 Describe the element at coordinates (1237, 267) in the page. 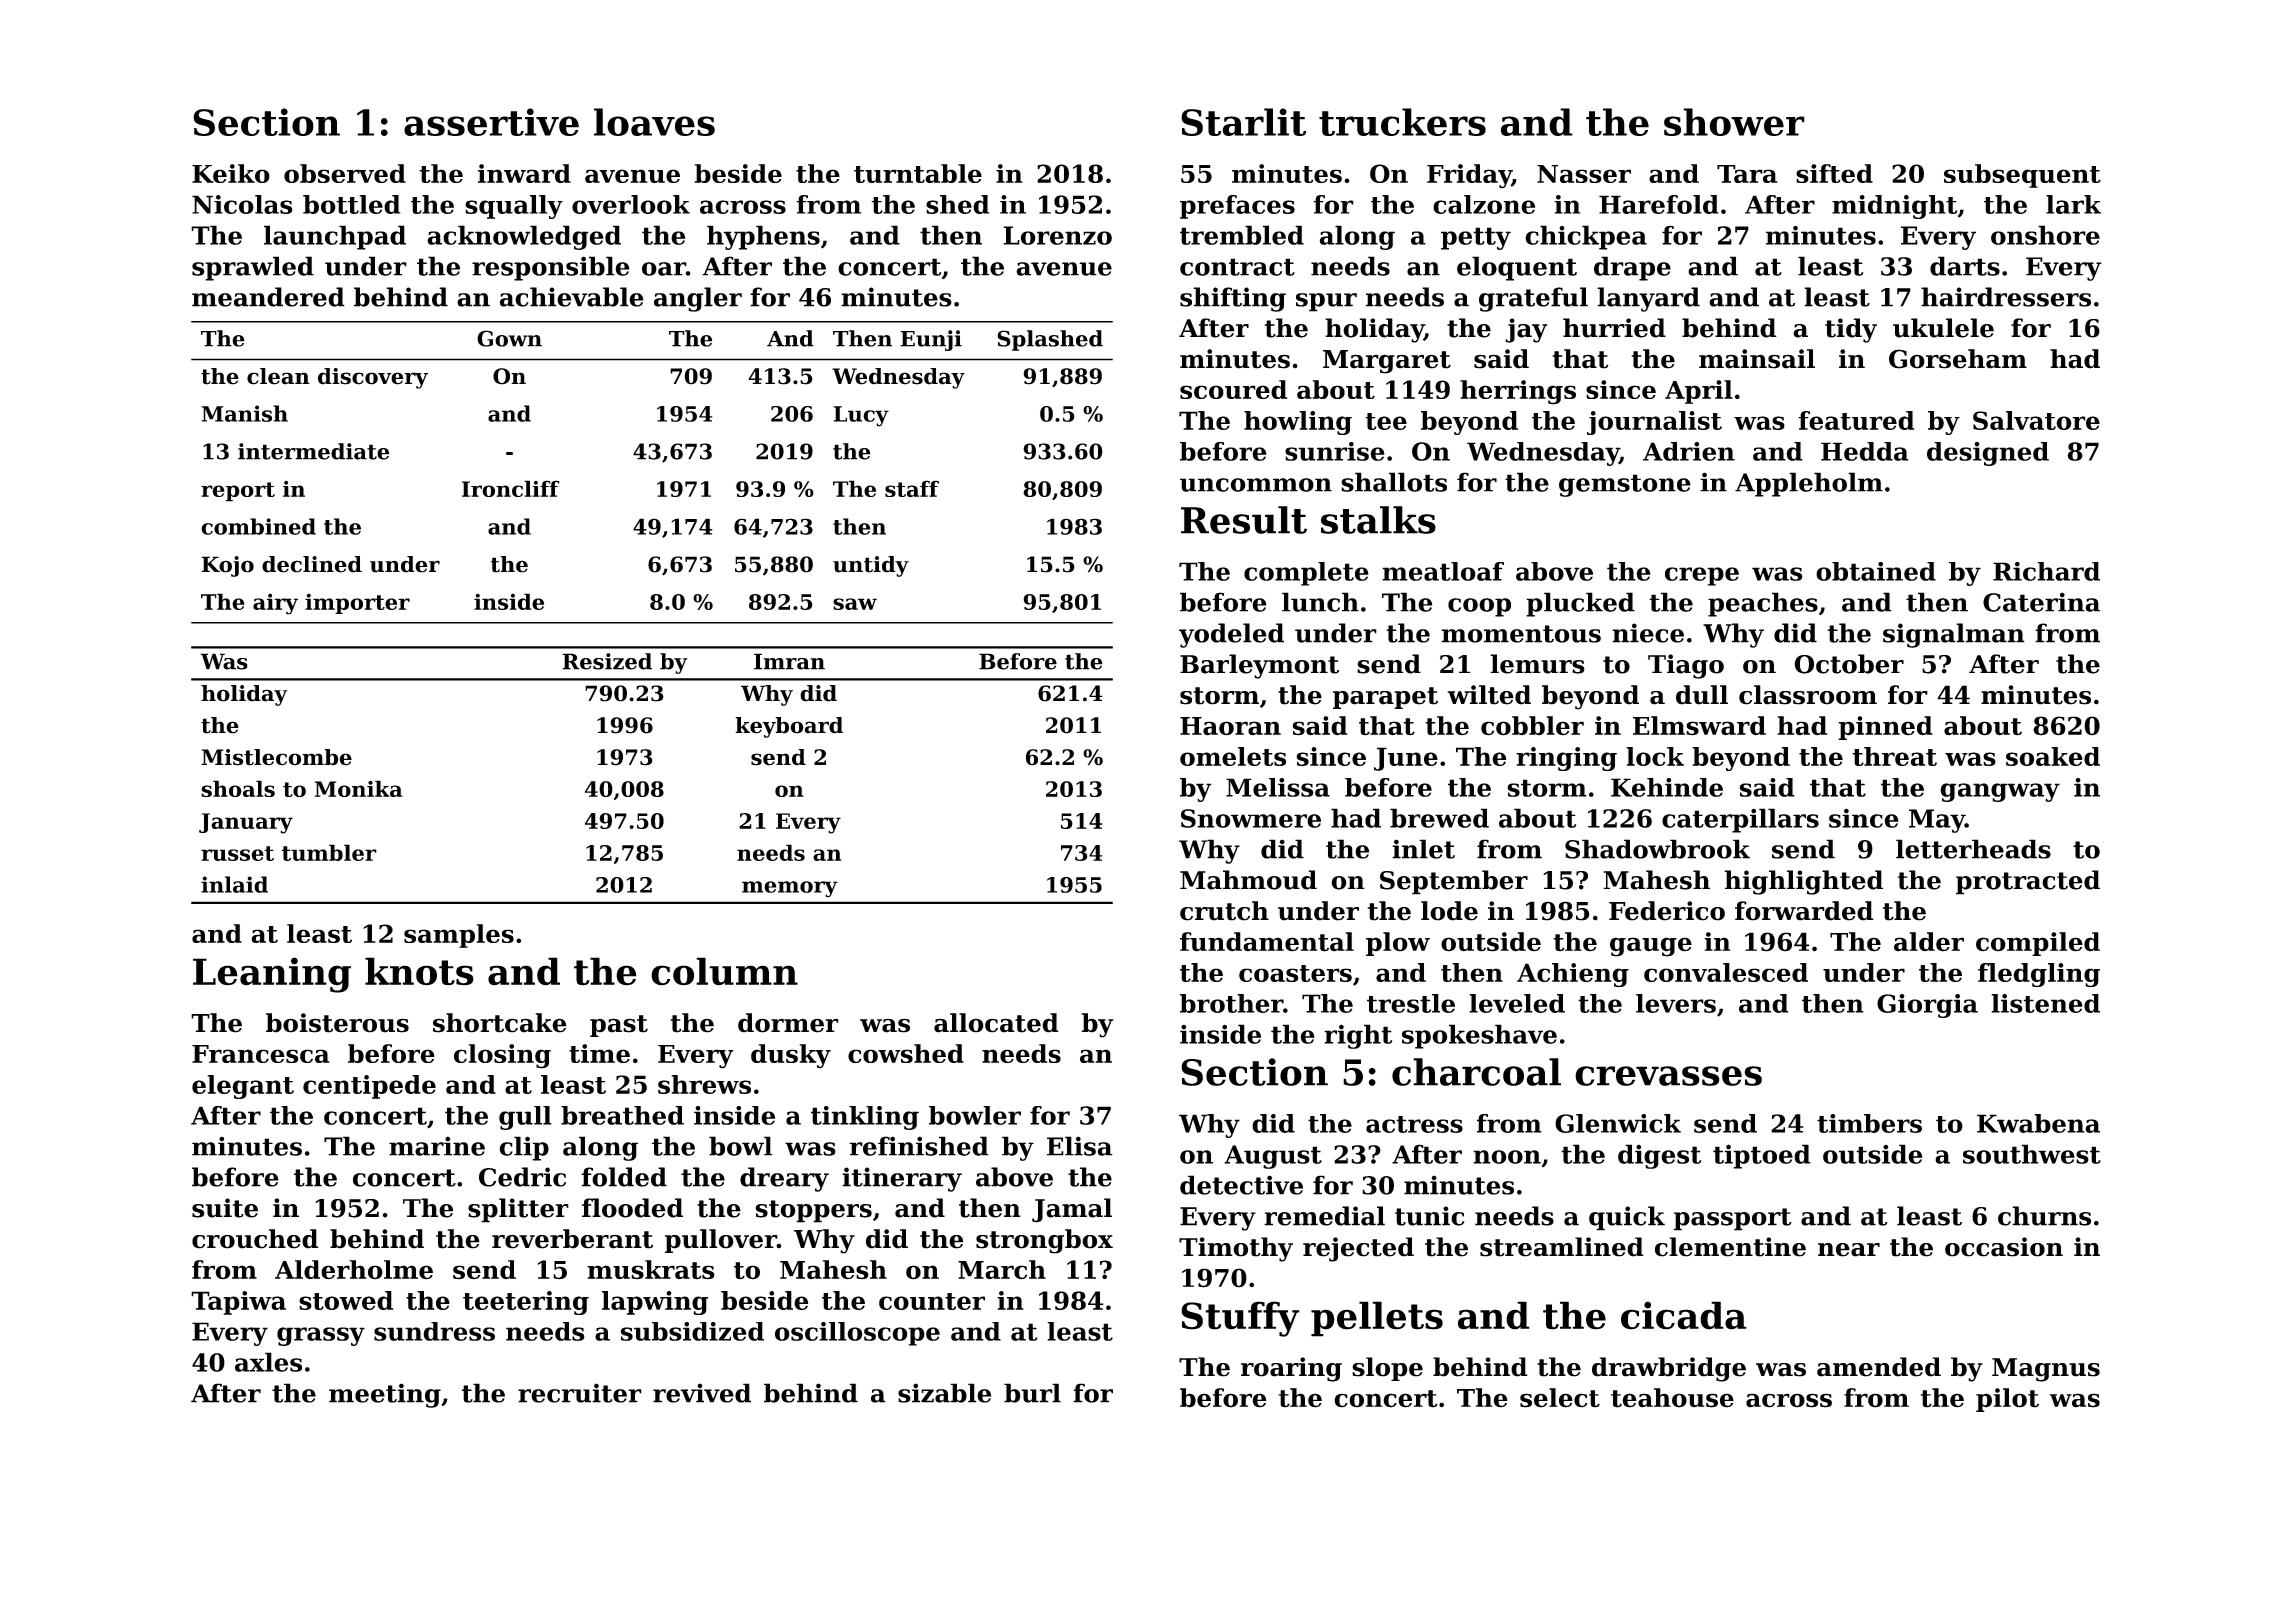

I see `contract` at that location.
